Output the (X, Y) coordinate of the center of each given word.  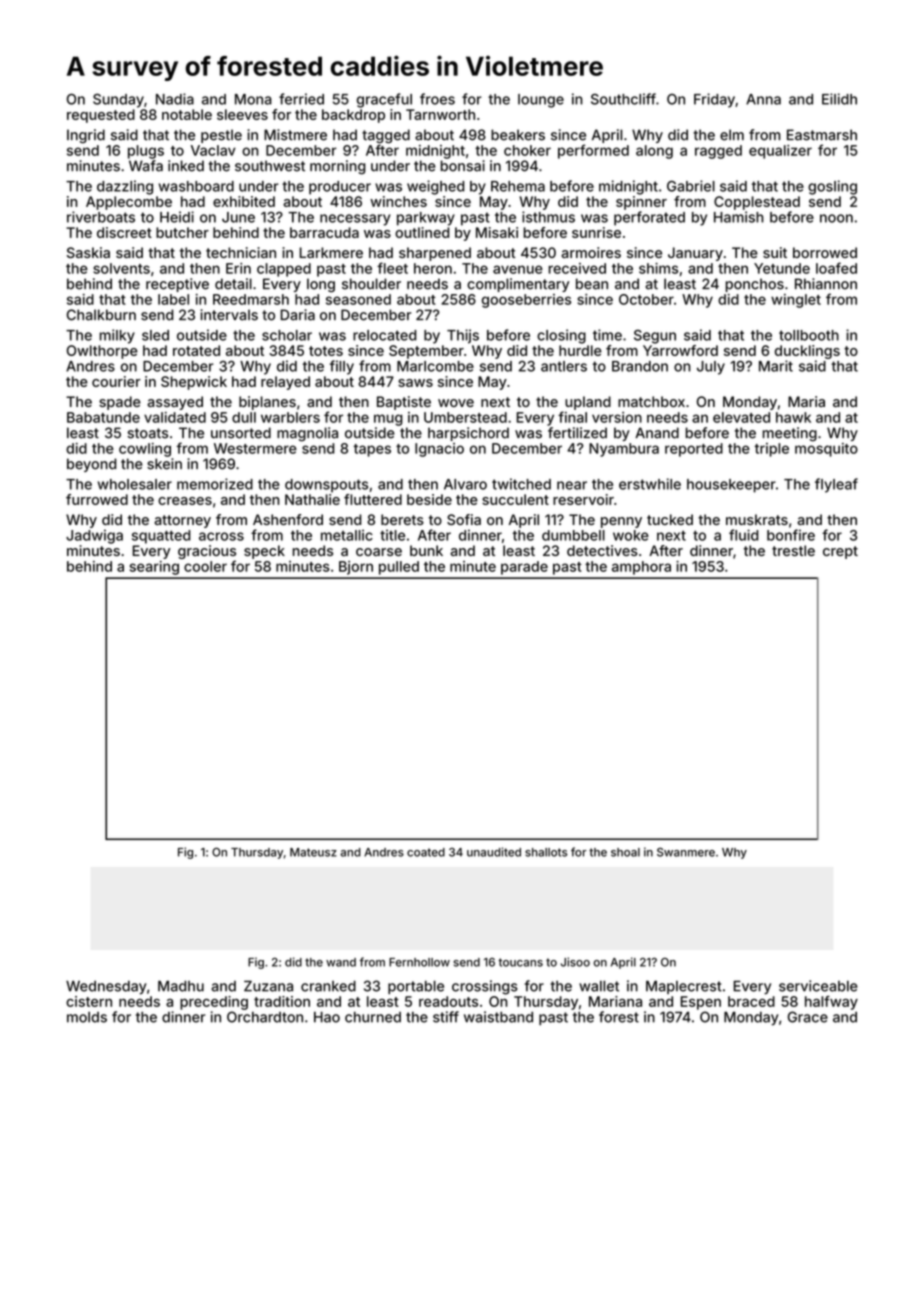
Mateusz (313, 852)
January (695, 254)
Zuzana (268, 986)
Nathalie (312, 499)
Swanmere (686, 852)
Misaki (497, 232)
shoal (625, 852)
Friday (714, 100)
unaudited (494, 852)
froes (437, 99)
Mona (253, 99)
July (711, 368)
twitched (521, 484)
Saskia (88, 252)
